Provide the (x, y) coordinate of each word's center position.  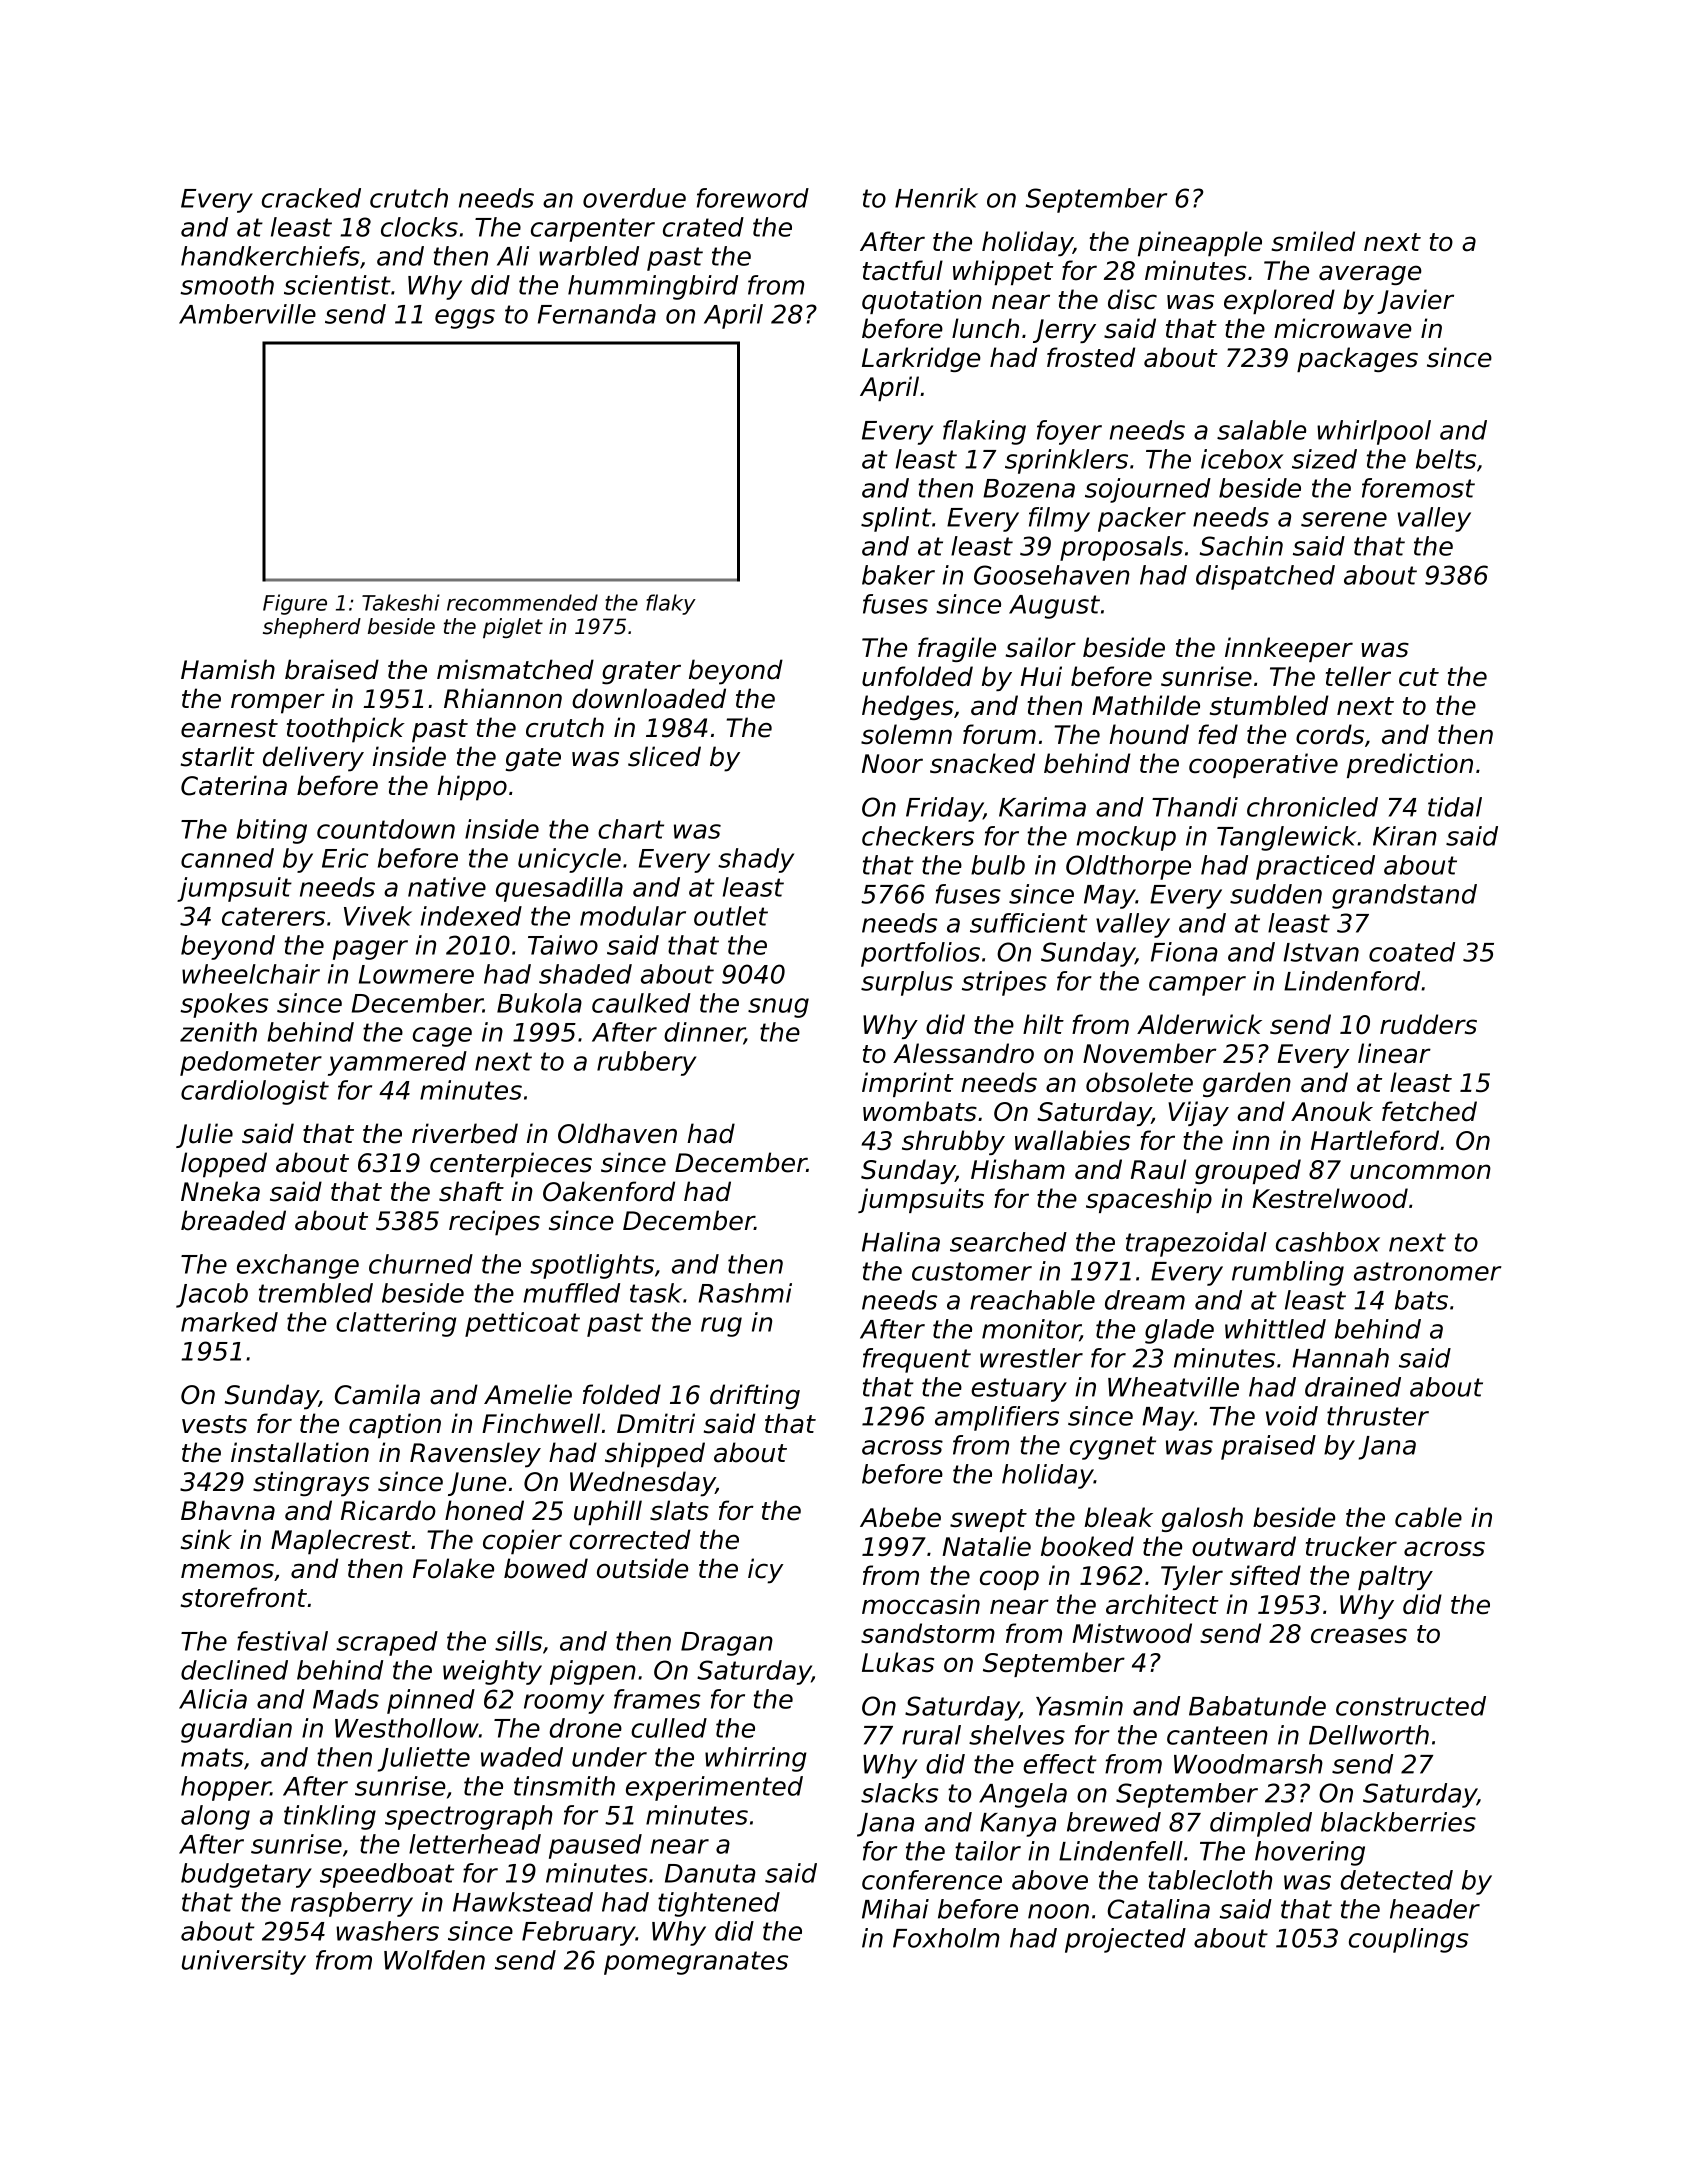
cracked (311, 198)
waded (522, 1757)
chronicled (1312, 807)
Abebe (900, 1517)
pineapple (1200, 243)
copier (522, 1542)
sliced (664, 756)
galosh (1202, 1519)
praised (1268, 1447)
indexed (471, 916)
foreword (753, 198)
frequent (917, 1360)
